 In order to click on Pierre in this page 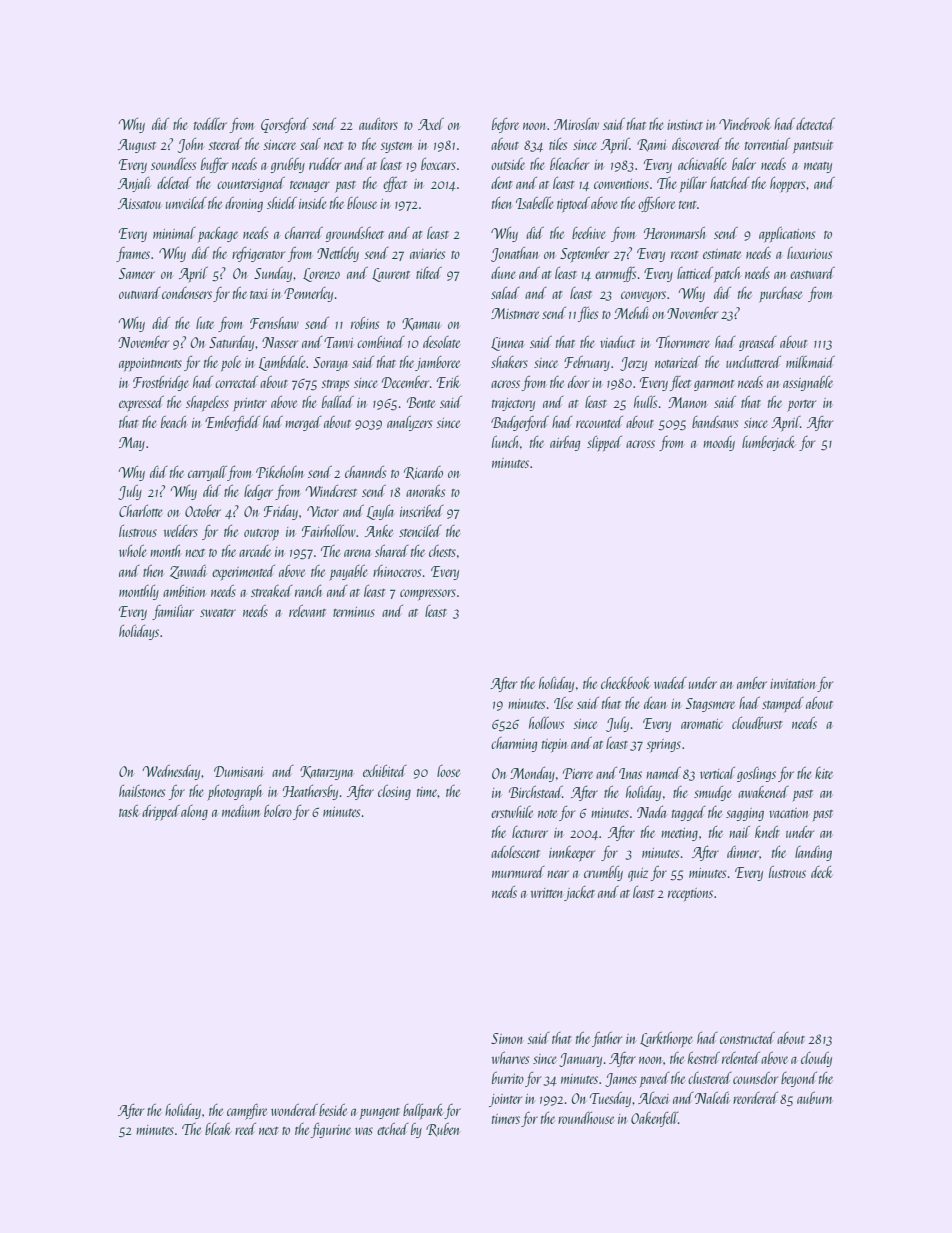, I will do `click(578, 773)`.
